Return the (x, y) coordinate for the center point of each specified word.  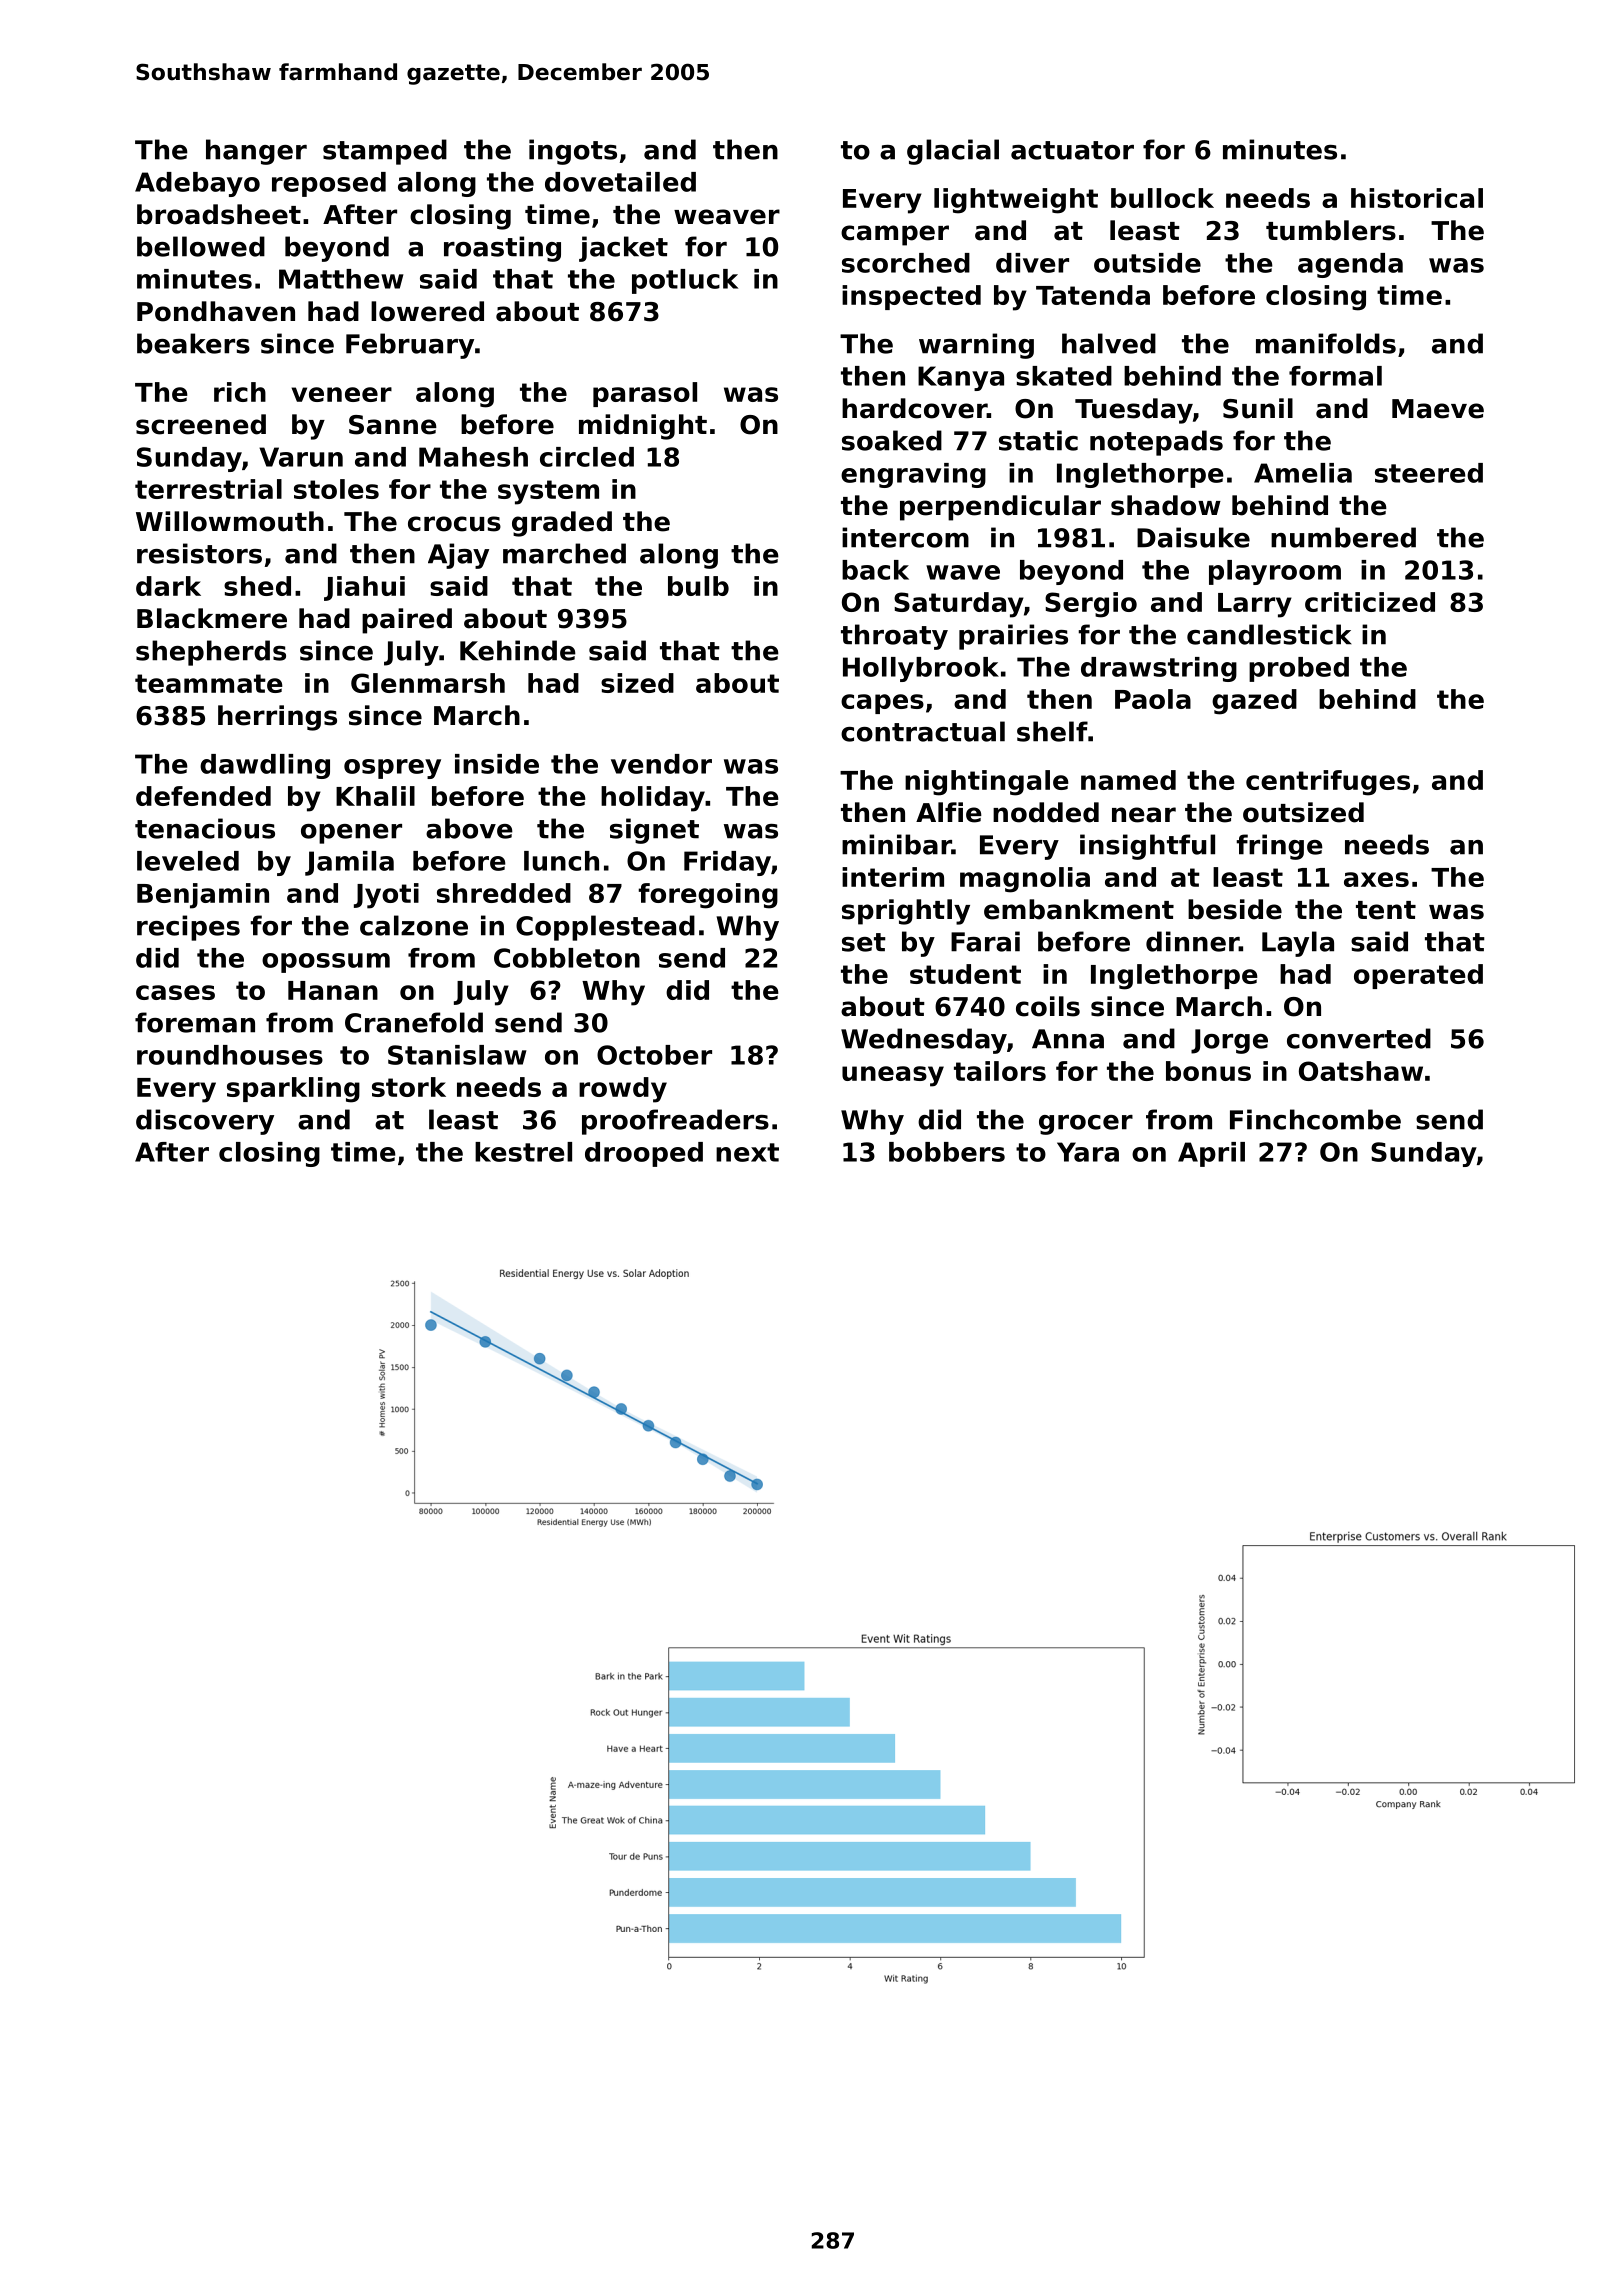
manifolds (1326, 343)
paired (407, 621)
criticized (1370, 602)
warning (976, 346)
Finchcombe (1315, 1119)
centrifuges (1328, 783)
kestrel (523, 1152)
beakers (193, 343)
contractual (923, 731)
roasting (502, 249)
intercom (905, 537)
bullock (1162, 198)
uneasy (893, 1076)
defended (203, 796)
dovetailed (620, 182)
